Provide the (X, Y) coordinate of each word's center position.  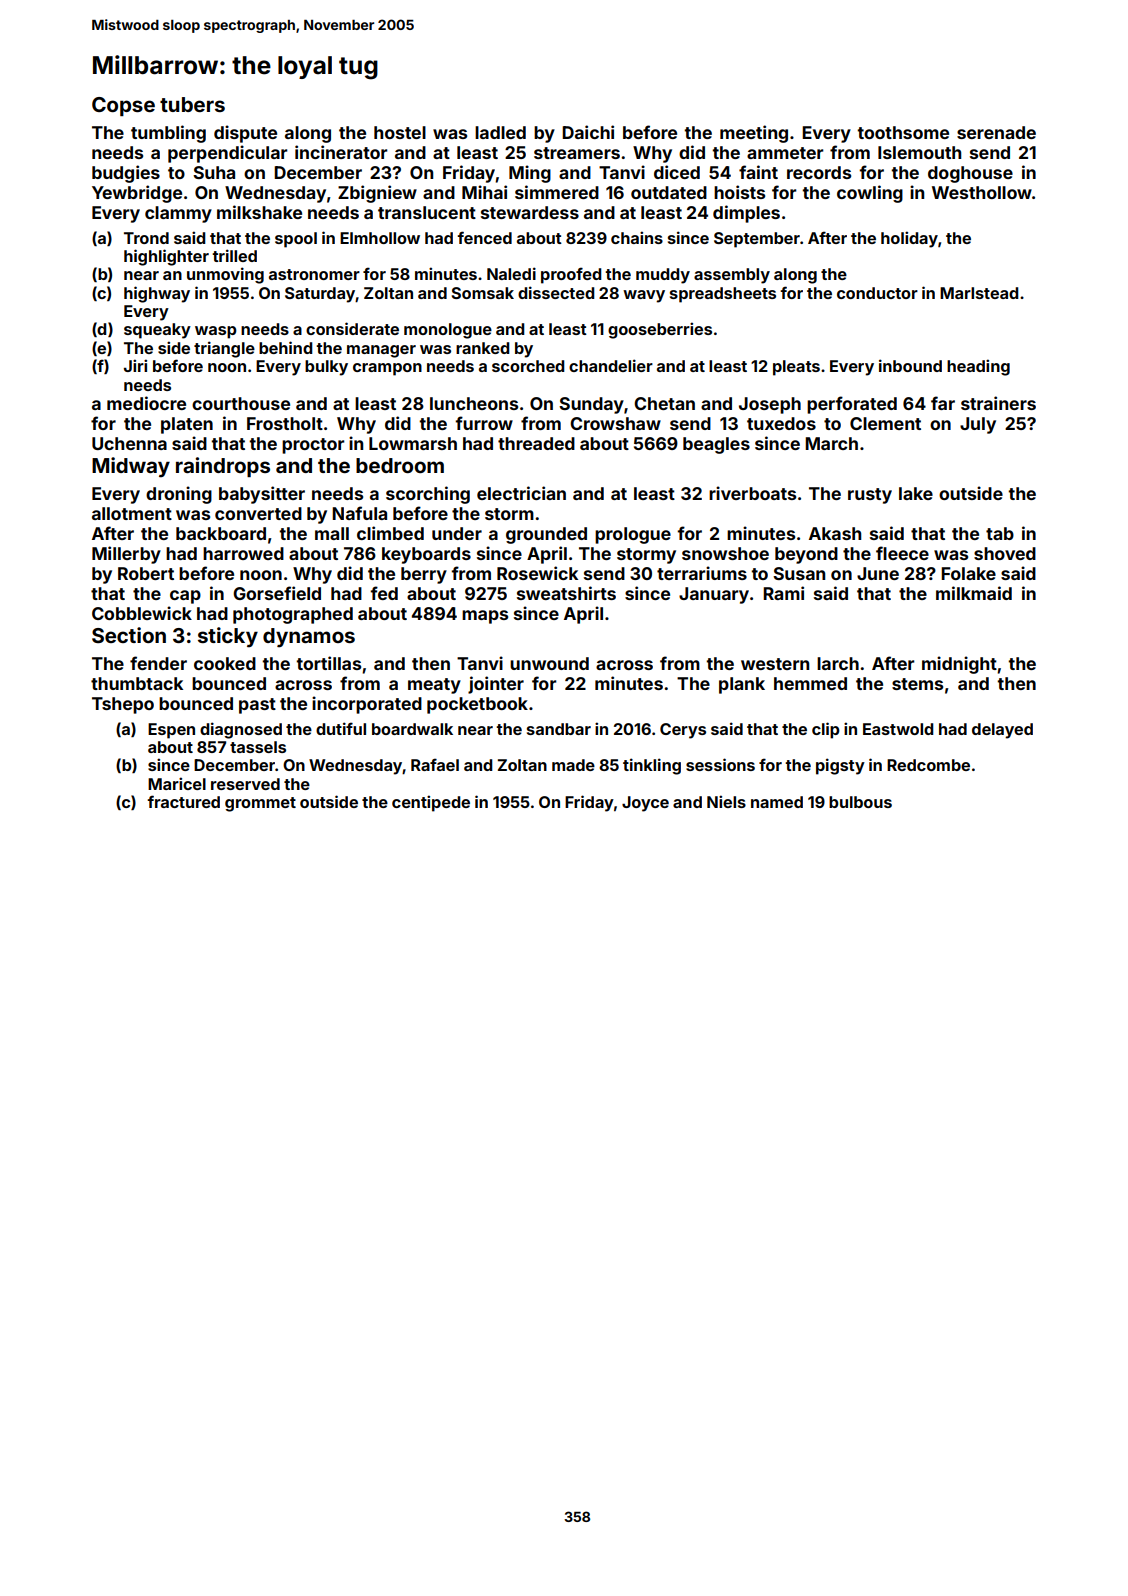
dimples (746, 214)
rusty (870, 496)
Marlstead (979, 293)
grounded (546, 535)
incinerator (341, 152)
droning (179, 495)
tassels (258, 747)
